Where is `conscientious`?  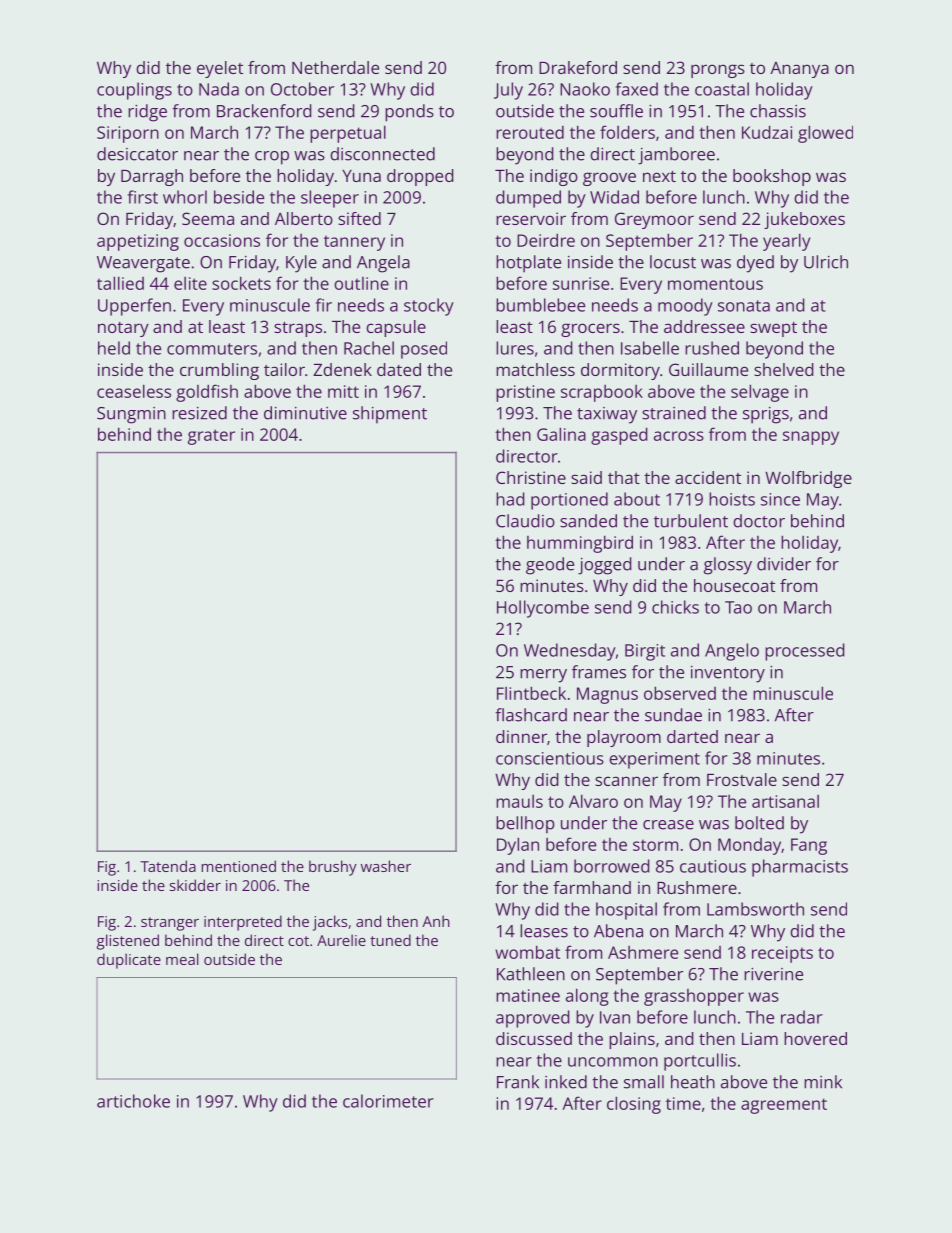
conscientious is located at coordinates (550, 758).
